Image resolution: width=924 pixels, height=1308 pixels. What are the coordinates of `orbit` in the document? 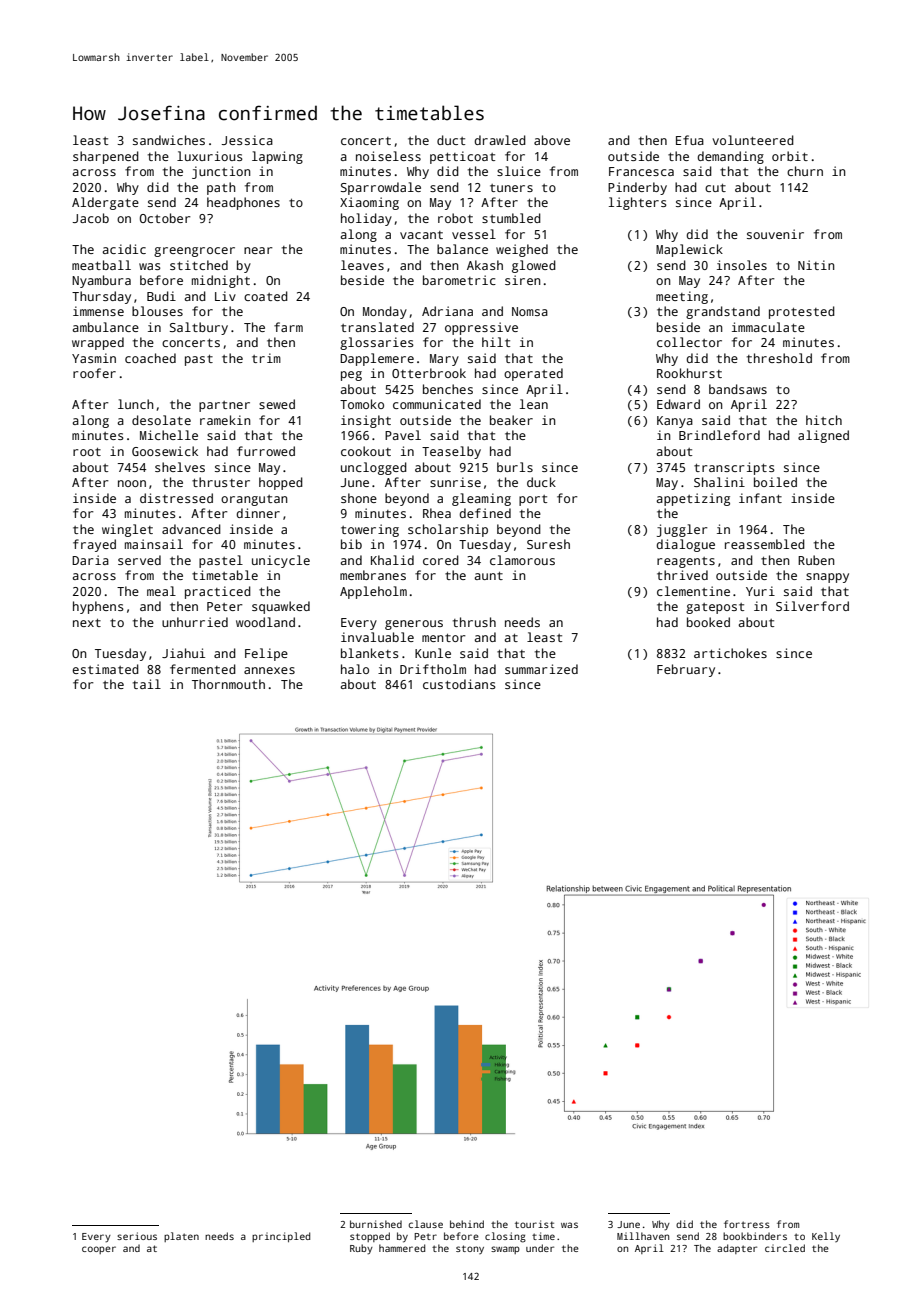 It's located at (790, 156).
